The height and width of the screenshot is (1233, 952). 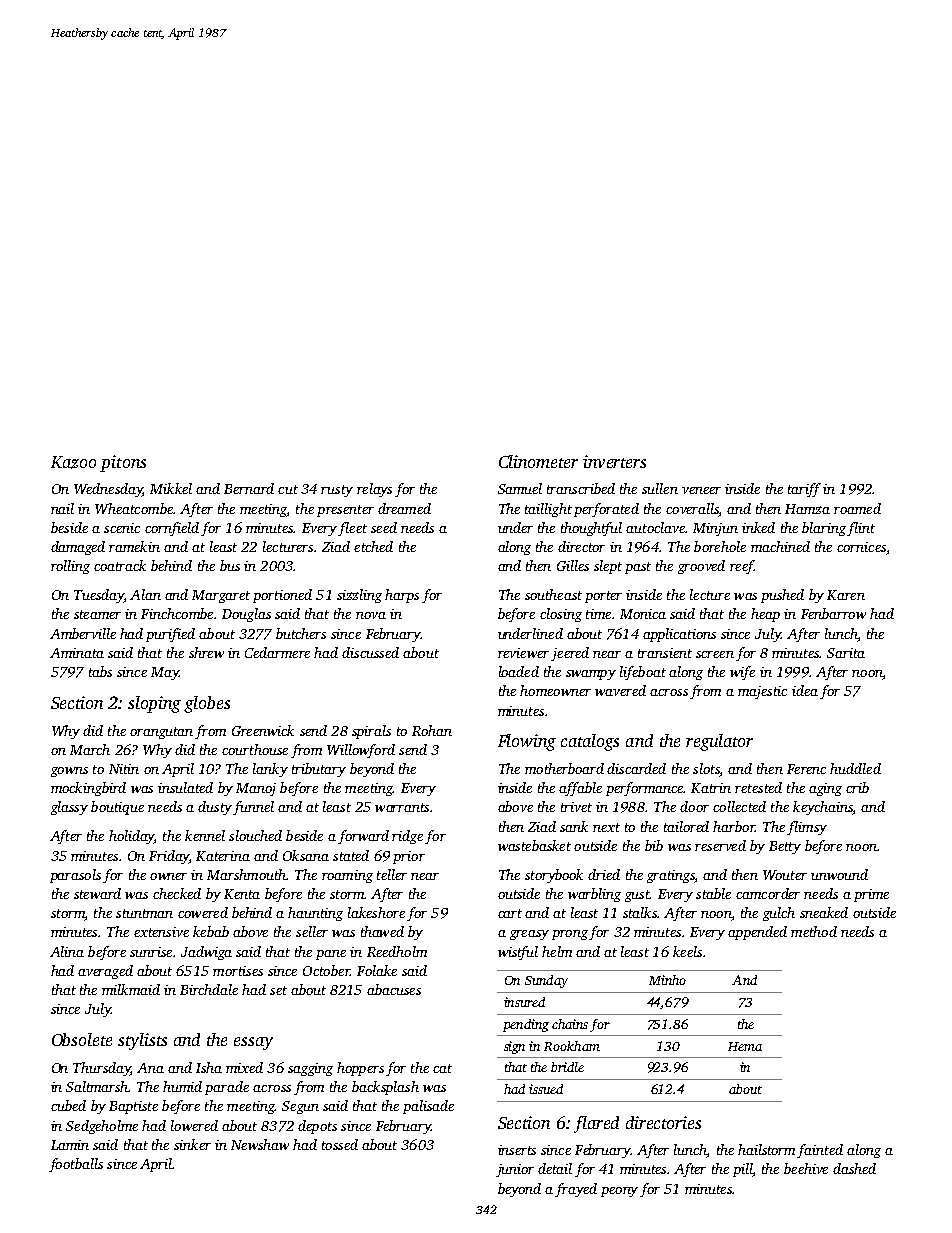 What do you see at coordinates (360, 1069) in the screenshot?
I see `hoppers` at bounding box center [360, 1069].
